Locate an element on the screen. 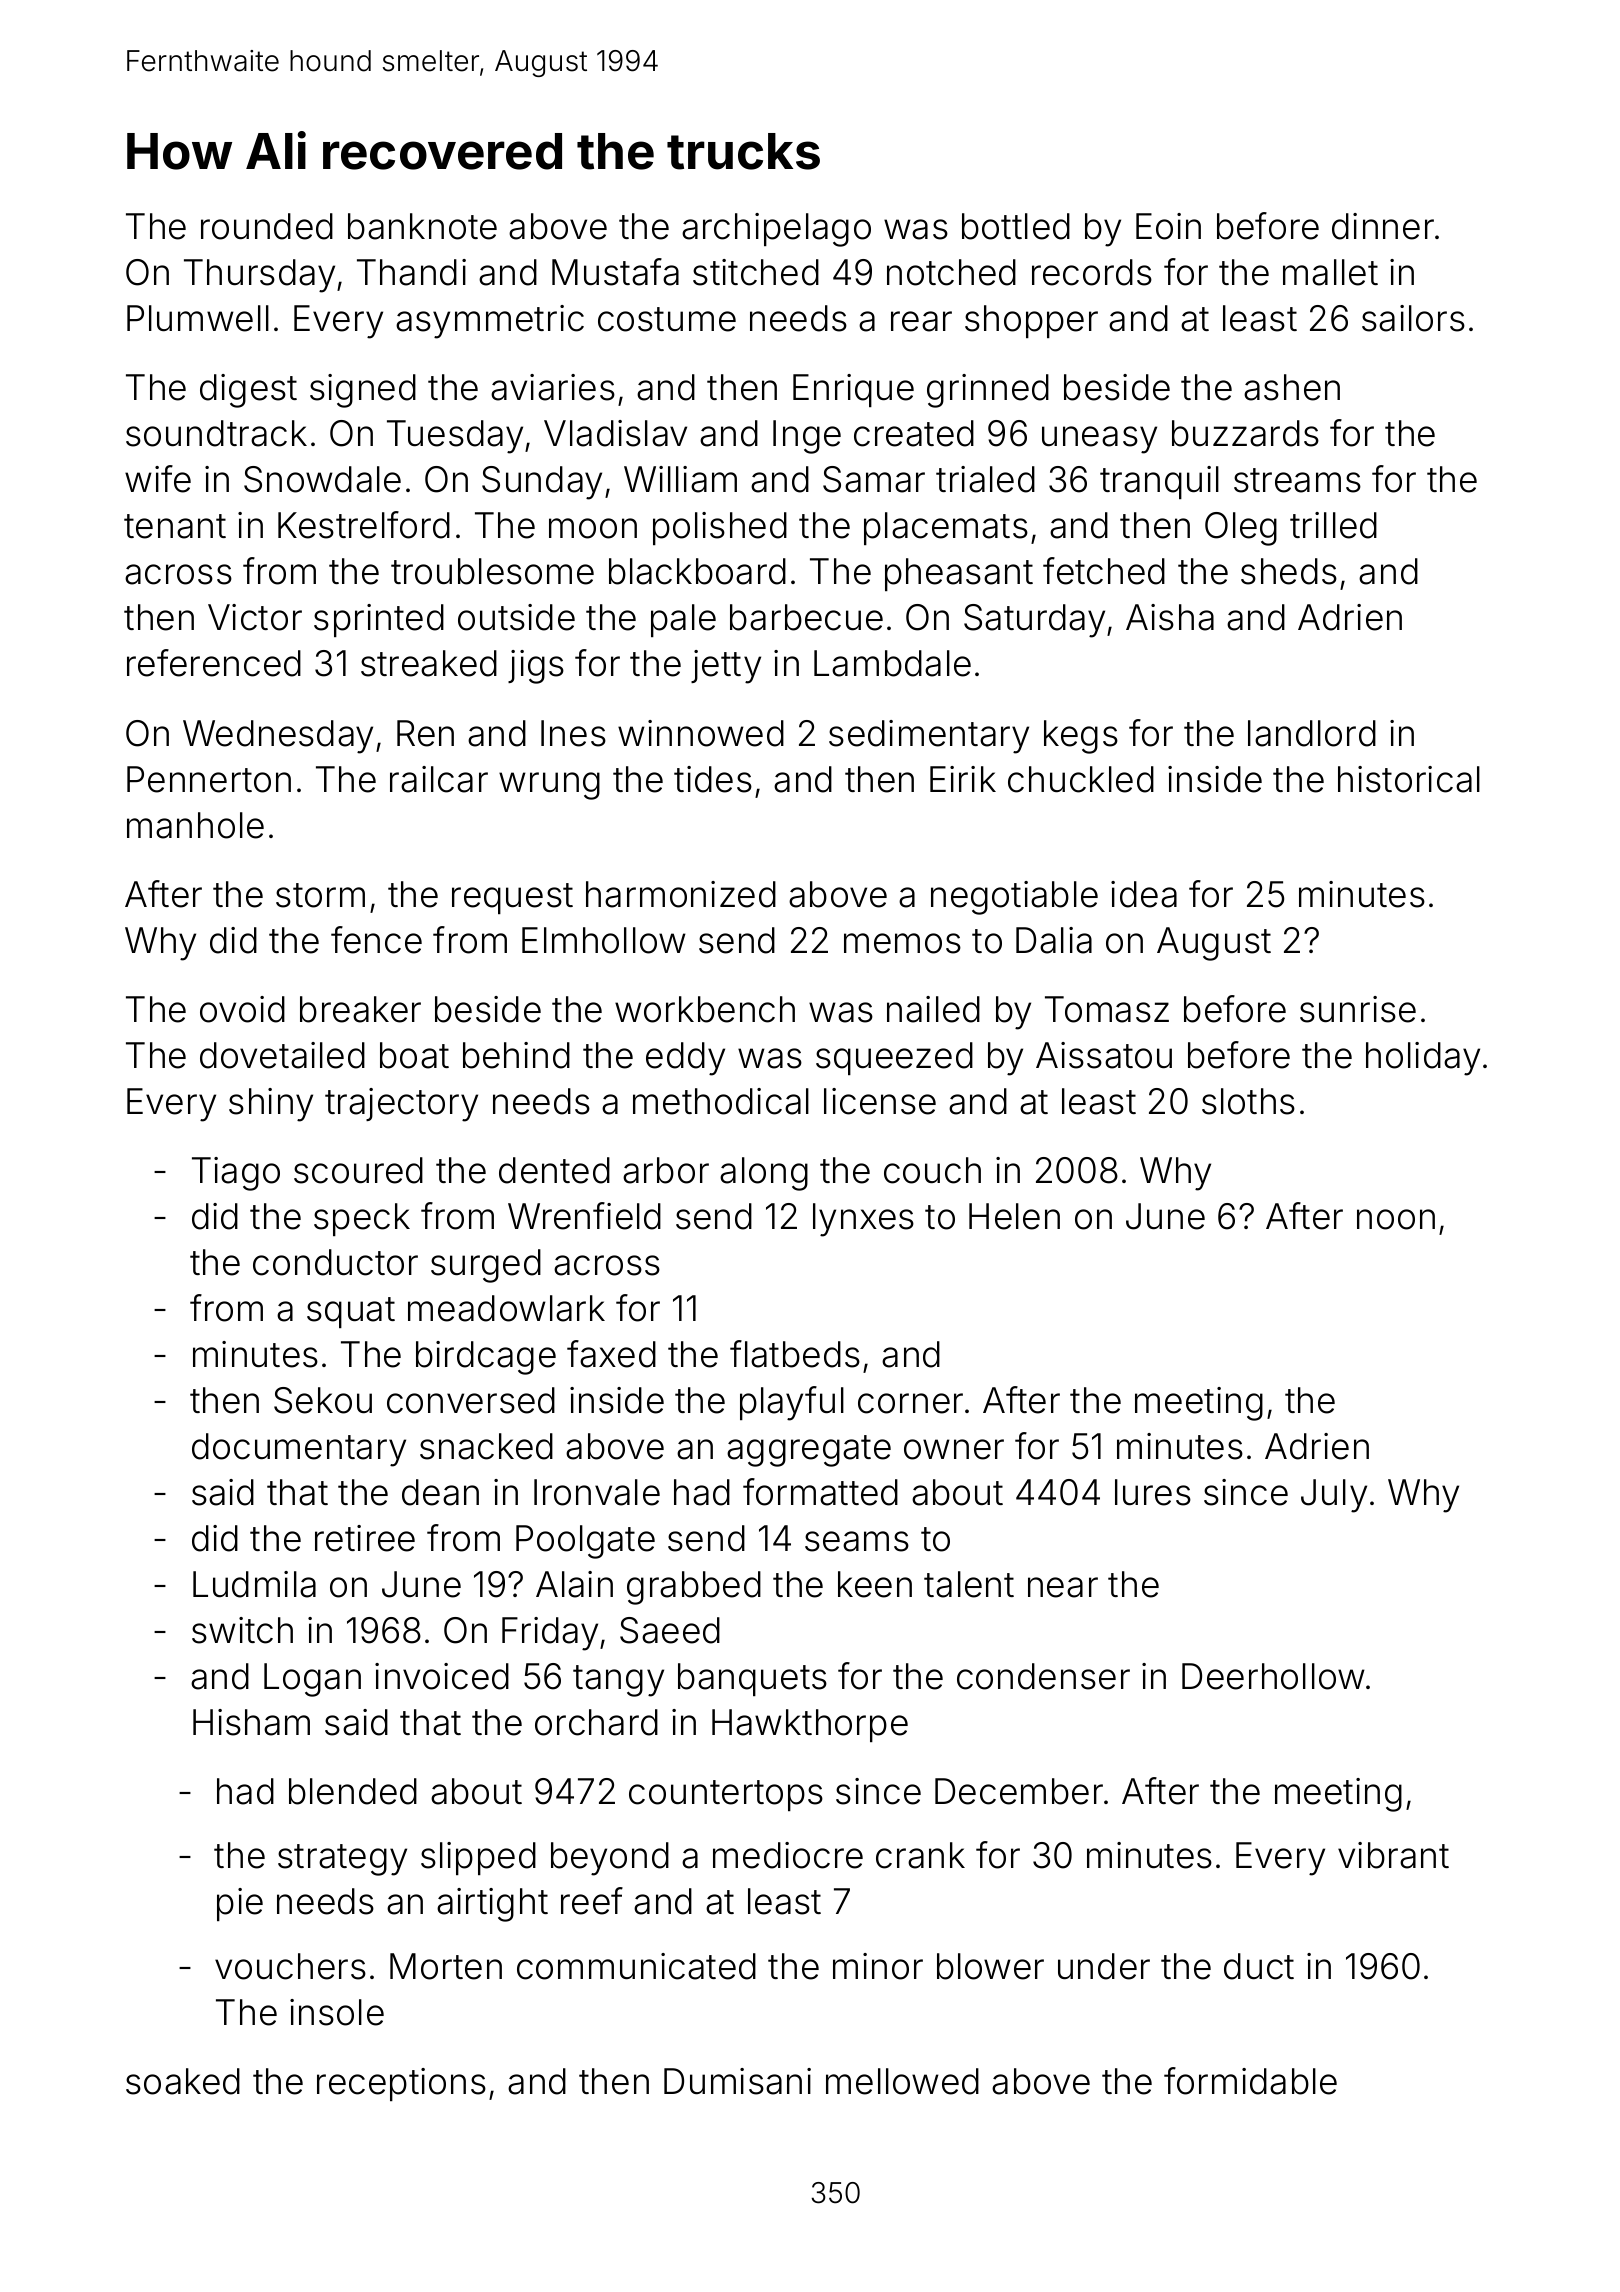 The image size is (1620, 2292). rounded is located at coordinates (267, 226).
